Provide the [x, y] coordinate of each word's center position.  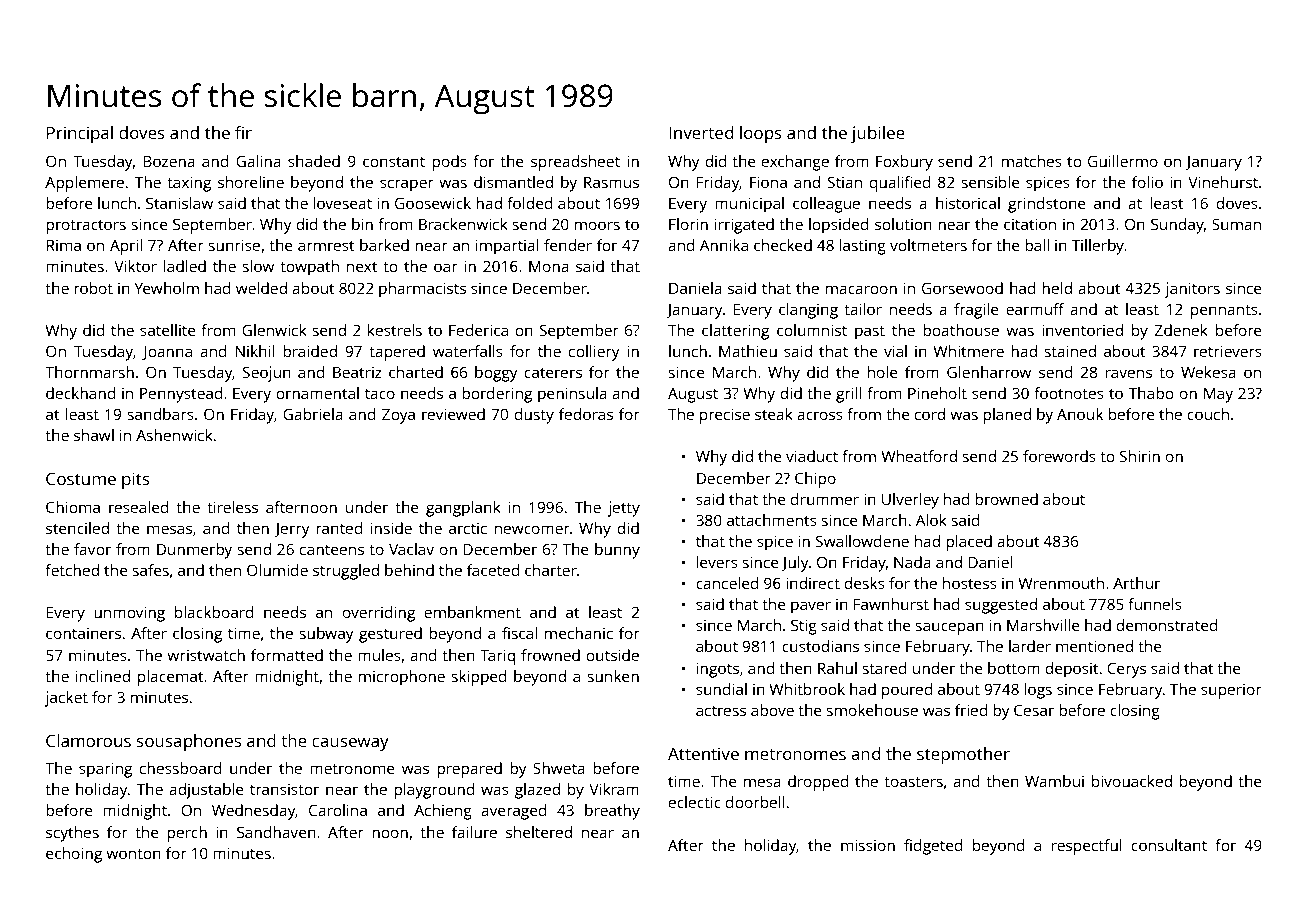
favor [92, 549]
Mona [549, 266]
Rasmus [611, 182]
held [1057, 288]
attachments [772, 520]
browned [1006, 499]
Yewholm [166, 288]
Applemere [84, 184]
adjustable [206, 791]
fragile [976, 311]
